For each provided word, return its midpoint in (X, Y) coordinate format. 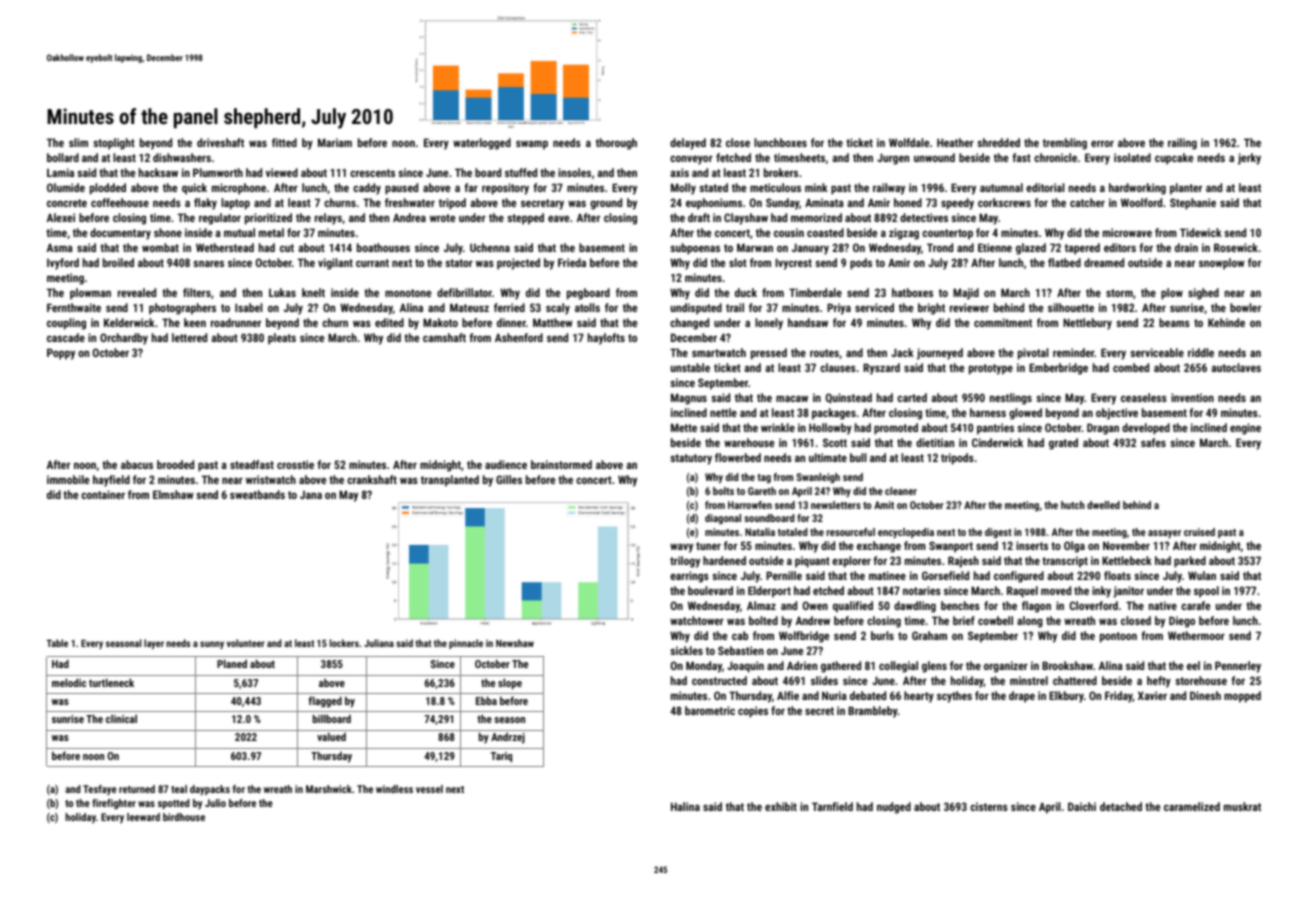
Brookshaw (1067, 665)
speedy (957, 204)
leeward (143, 817)
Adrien (802, 665)
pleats (282, 339)
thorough (616, 144)
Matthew (553, 322)
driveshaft (220, 142)
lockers (344, 643)
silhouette (1071, 307)
